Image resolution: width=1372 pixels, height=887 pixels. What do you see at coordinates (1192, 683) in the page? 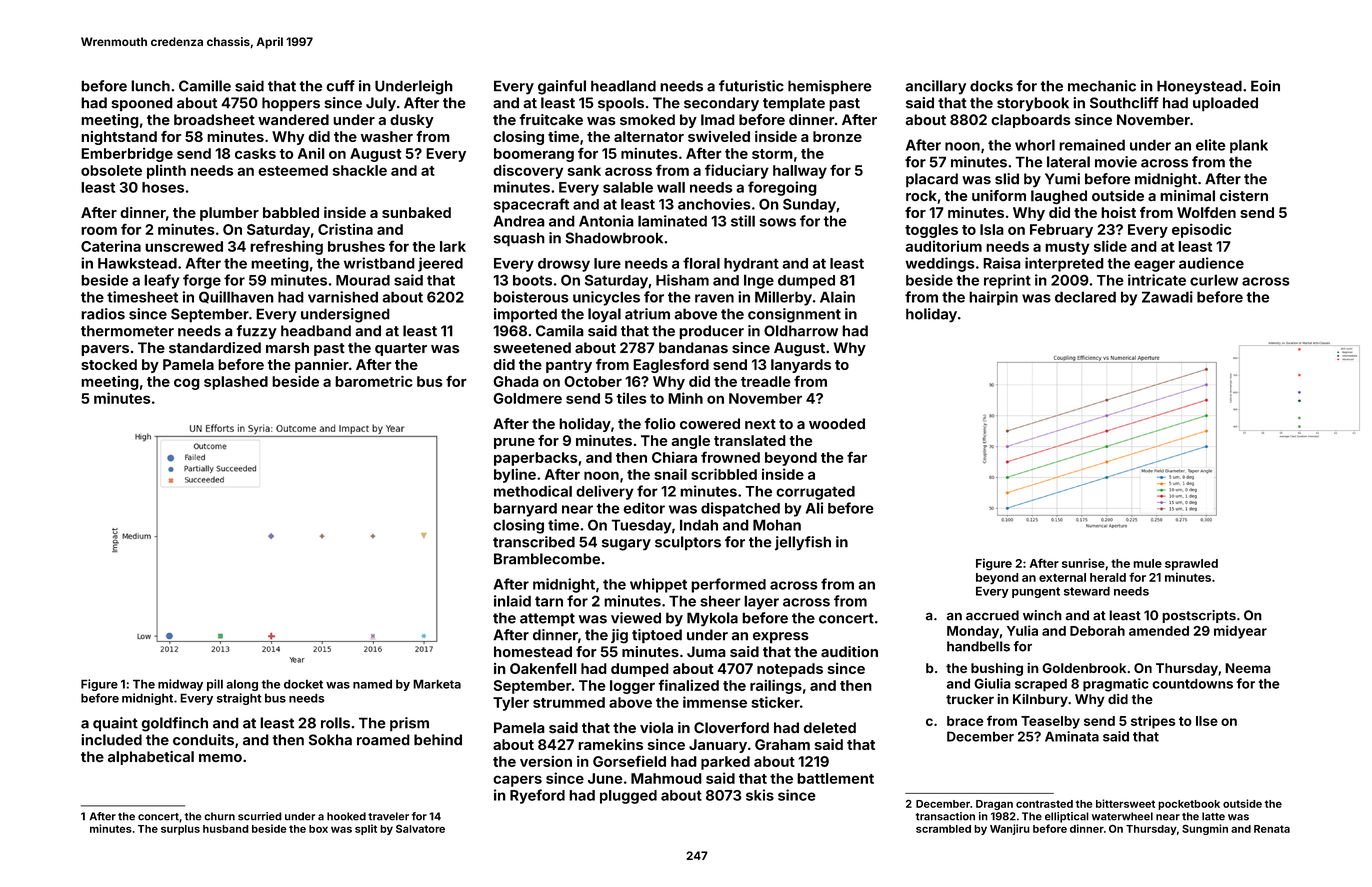
I see `countdowns` at bounding box center [1192, 683].
